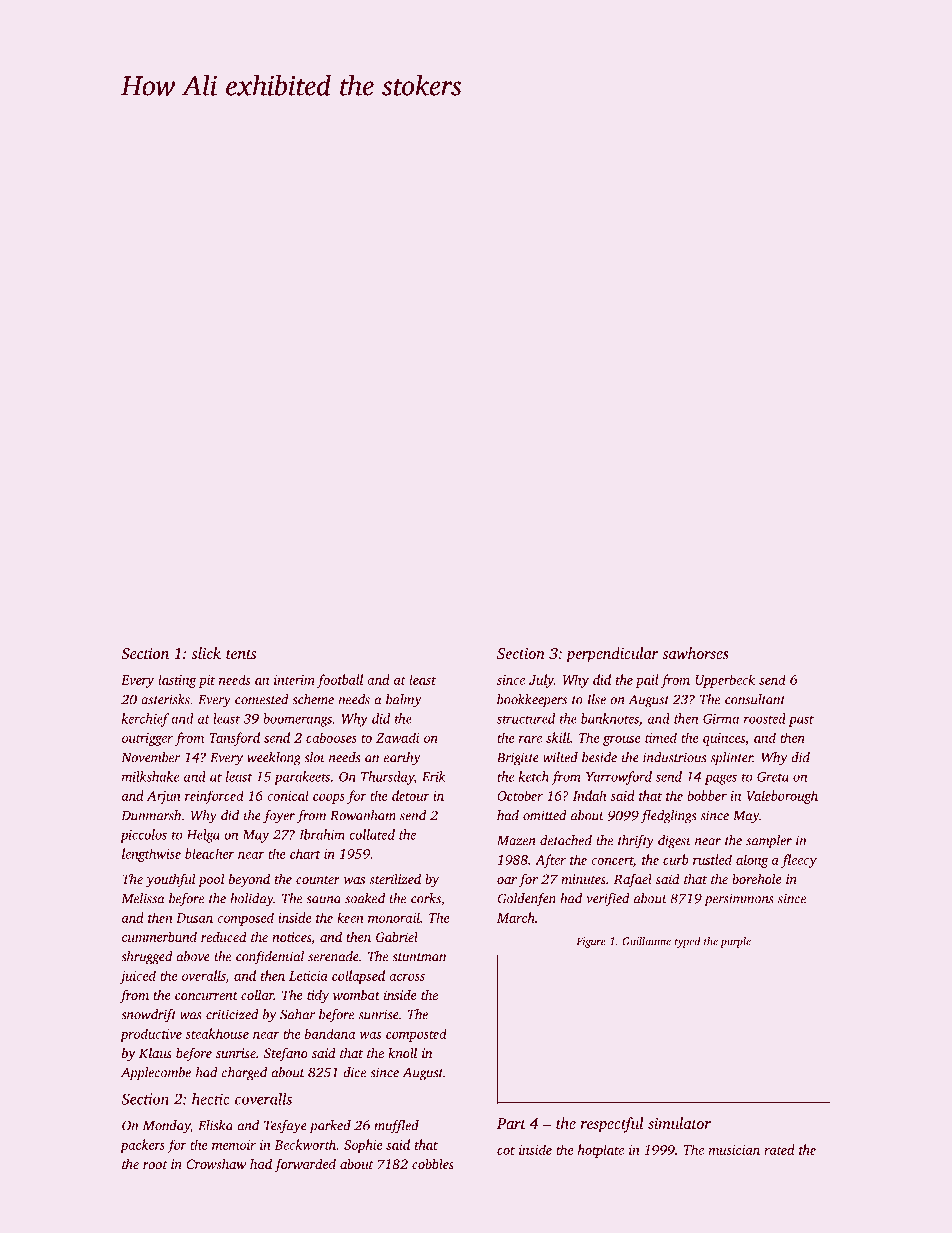  I want to click on sawhorses, so click(695, 653).
